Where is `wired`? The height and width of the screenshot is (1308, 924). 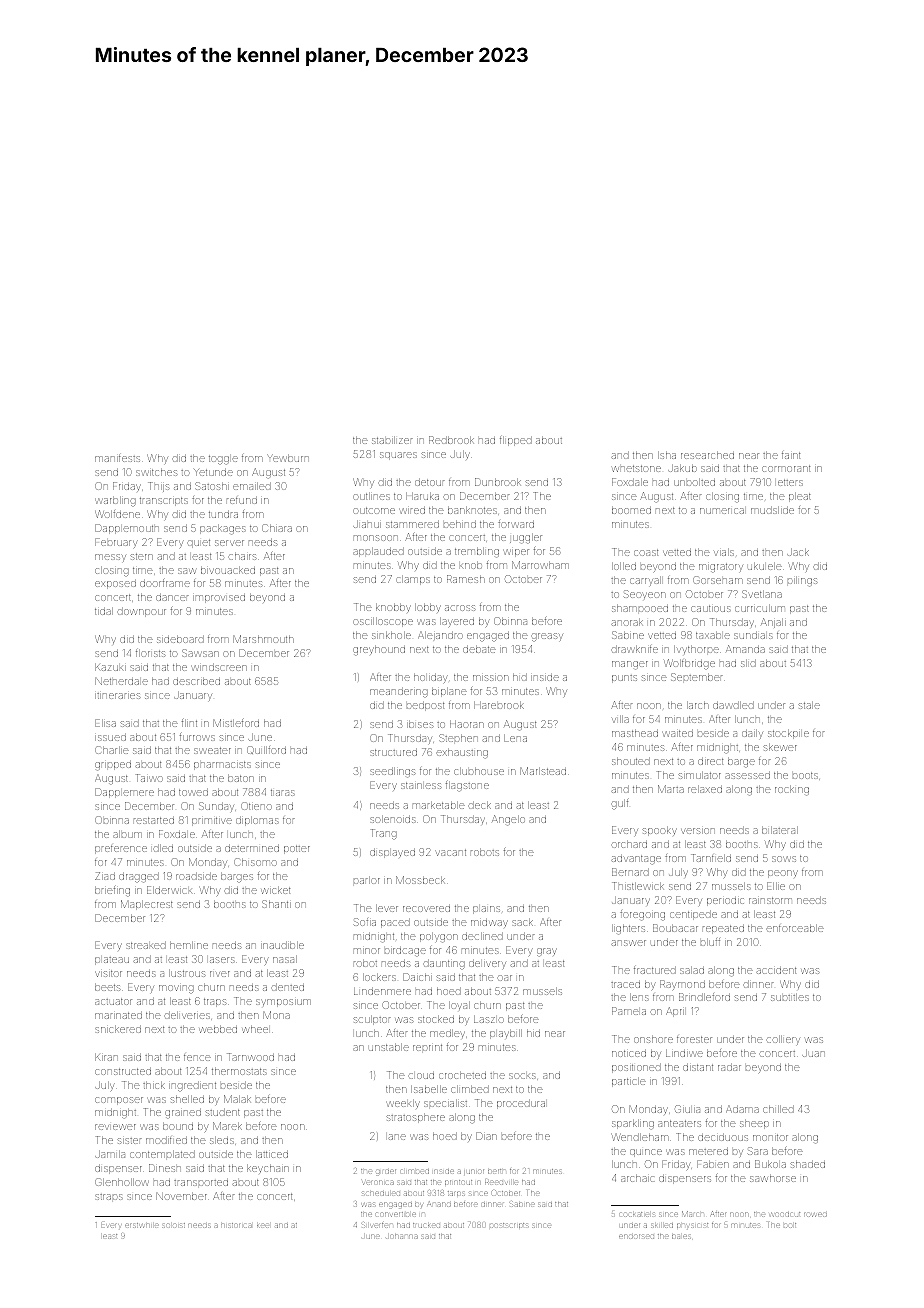 wired is located at coordinates (413, 510).
